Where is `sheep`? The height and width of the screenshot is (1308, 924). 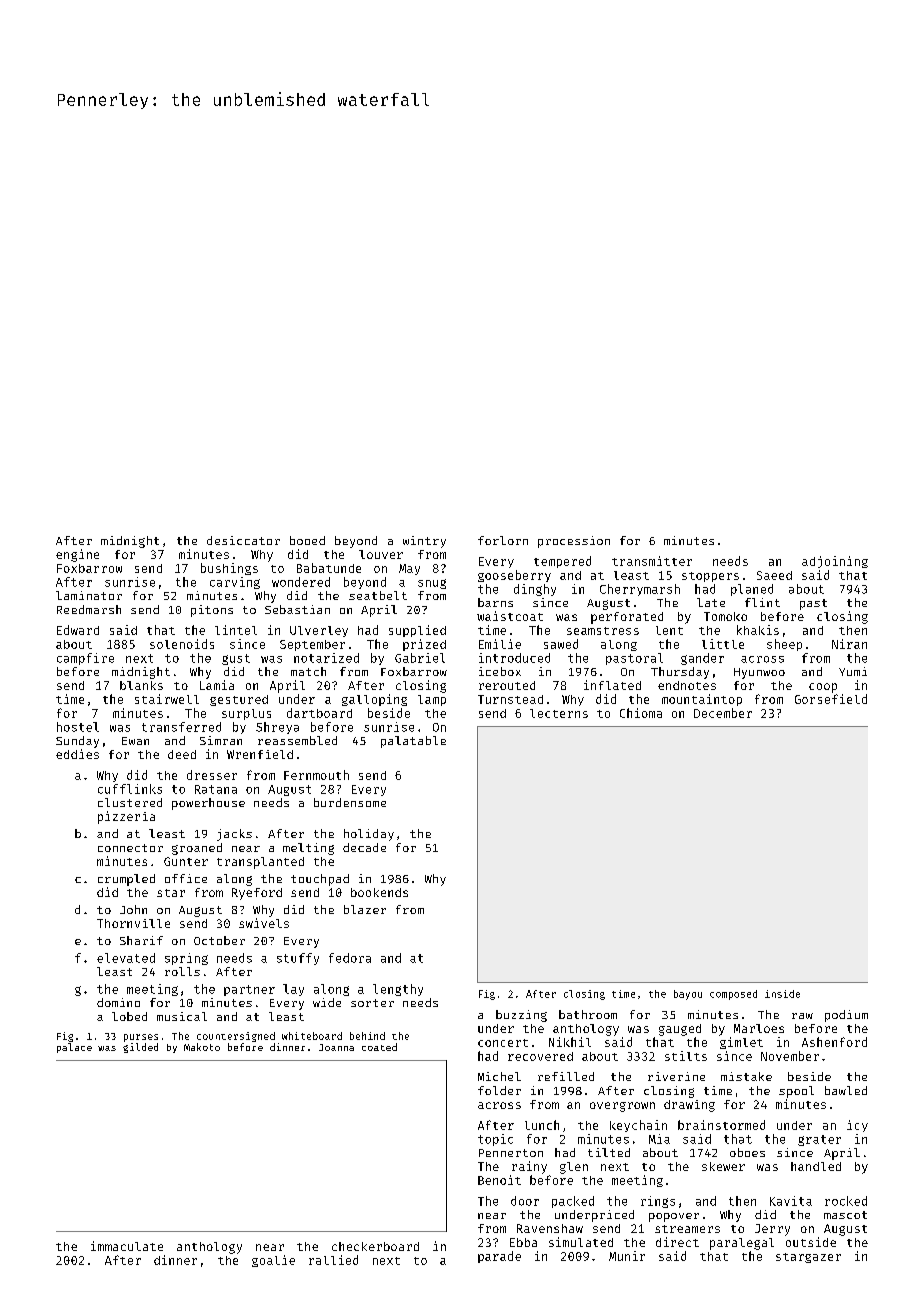
sheep is located at coordinates (784, 645).
